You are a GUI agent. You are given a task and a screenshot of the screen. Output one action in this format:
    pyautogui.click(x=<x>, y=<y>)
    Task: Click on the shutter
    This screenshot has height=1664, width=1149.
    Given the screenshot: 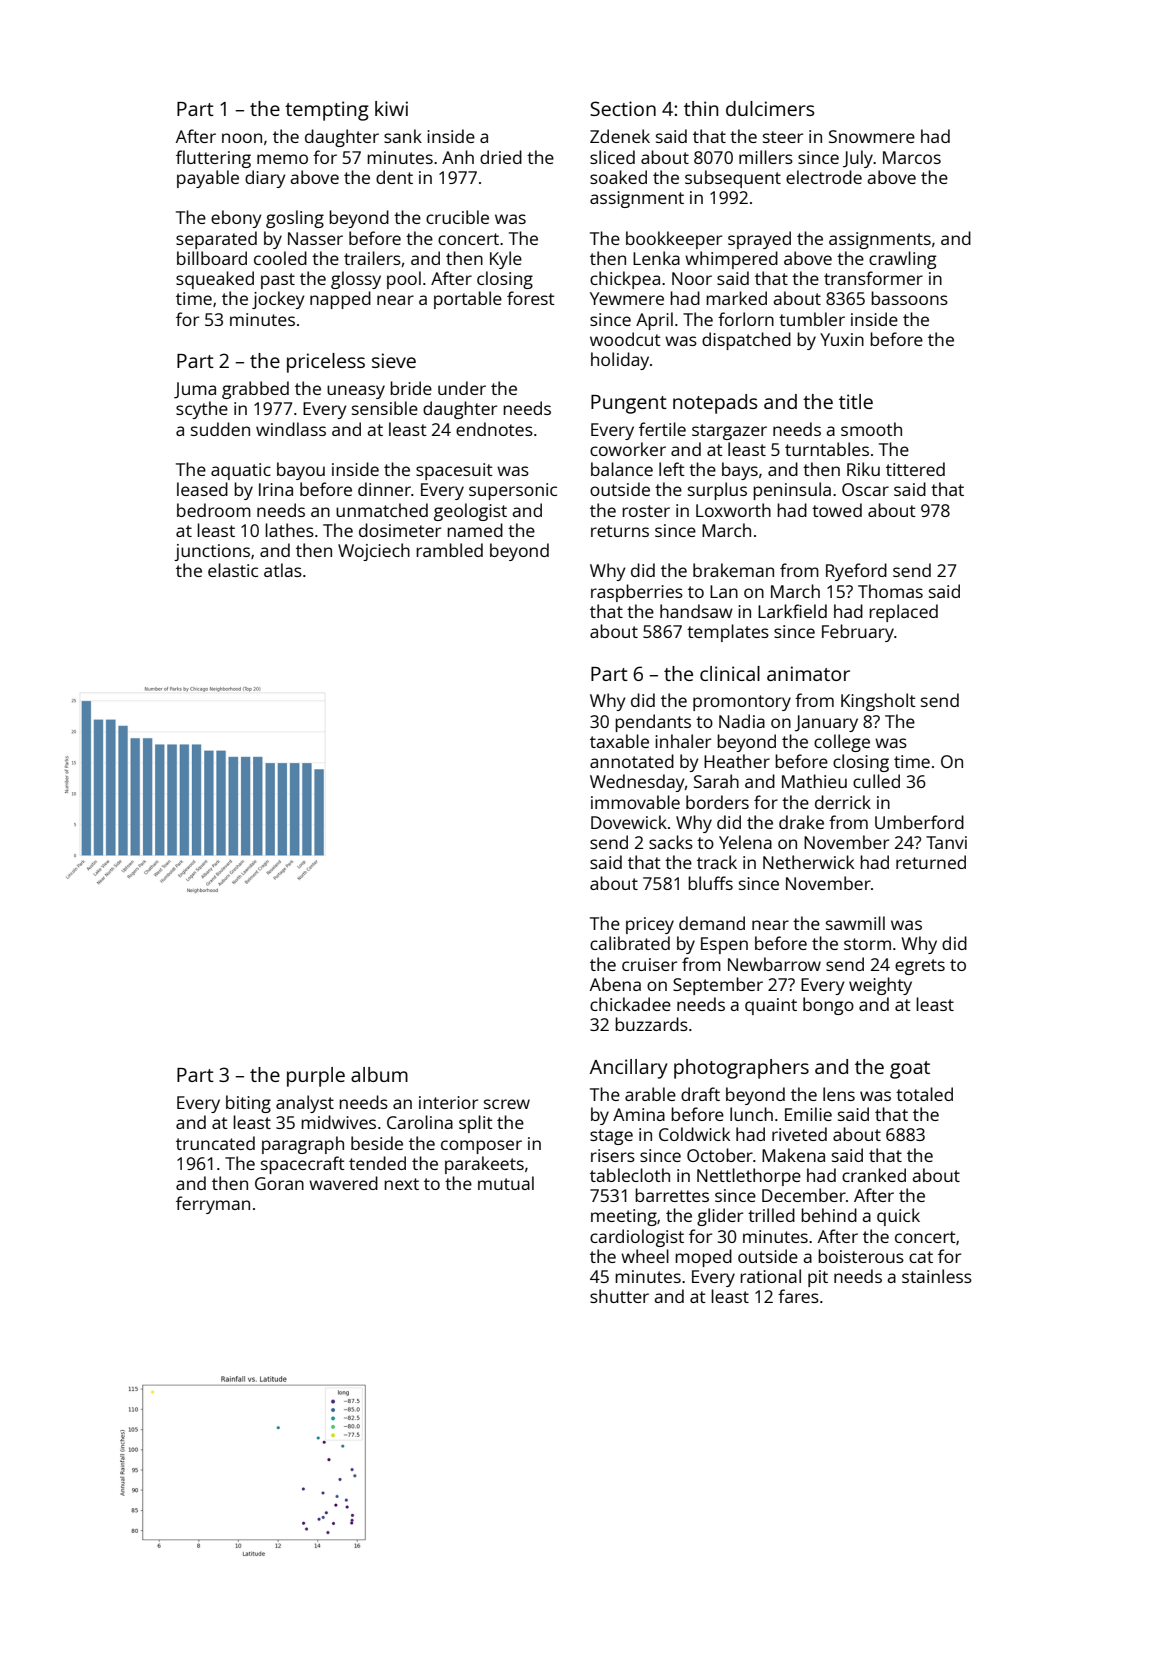 What is the action you would take?
    pyautogui.click(x=619, y=1296)
